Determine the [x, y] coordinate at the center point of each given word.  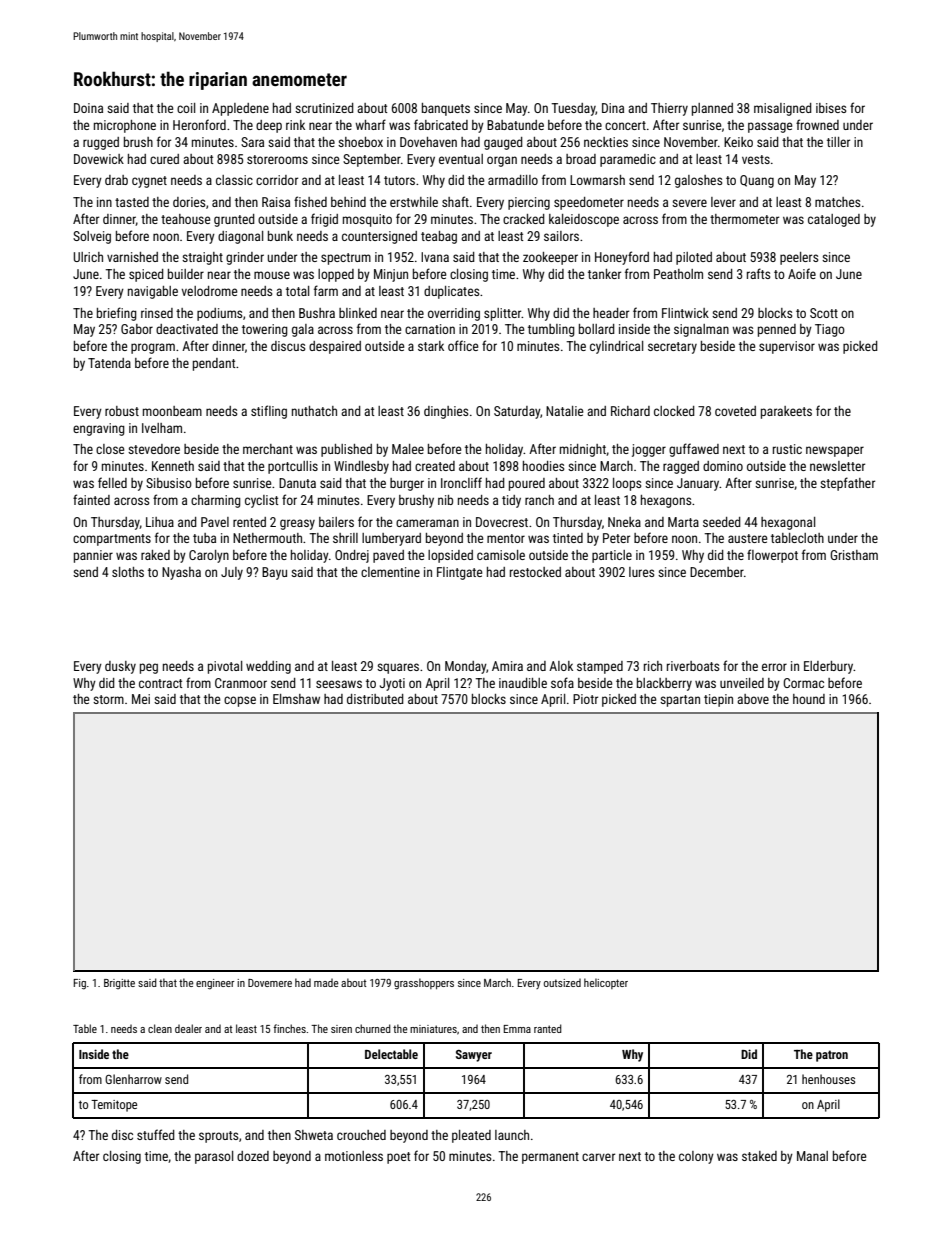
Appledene [240, 109]
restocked [535, 572]
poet [398, 1158]
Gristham [854, 555]
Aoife [802, 273]
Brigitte [119, 984]
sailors [561, 236]
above [753, 699]
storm [108, 699]
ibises [831, 108]
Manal [812, 1156]
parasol [214, 1157]
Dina [613, 108]
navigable [153, 292]
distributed [375, 699]
